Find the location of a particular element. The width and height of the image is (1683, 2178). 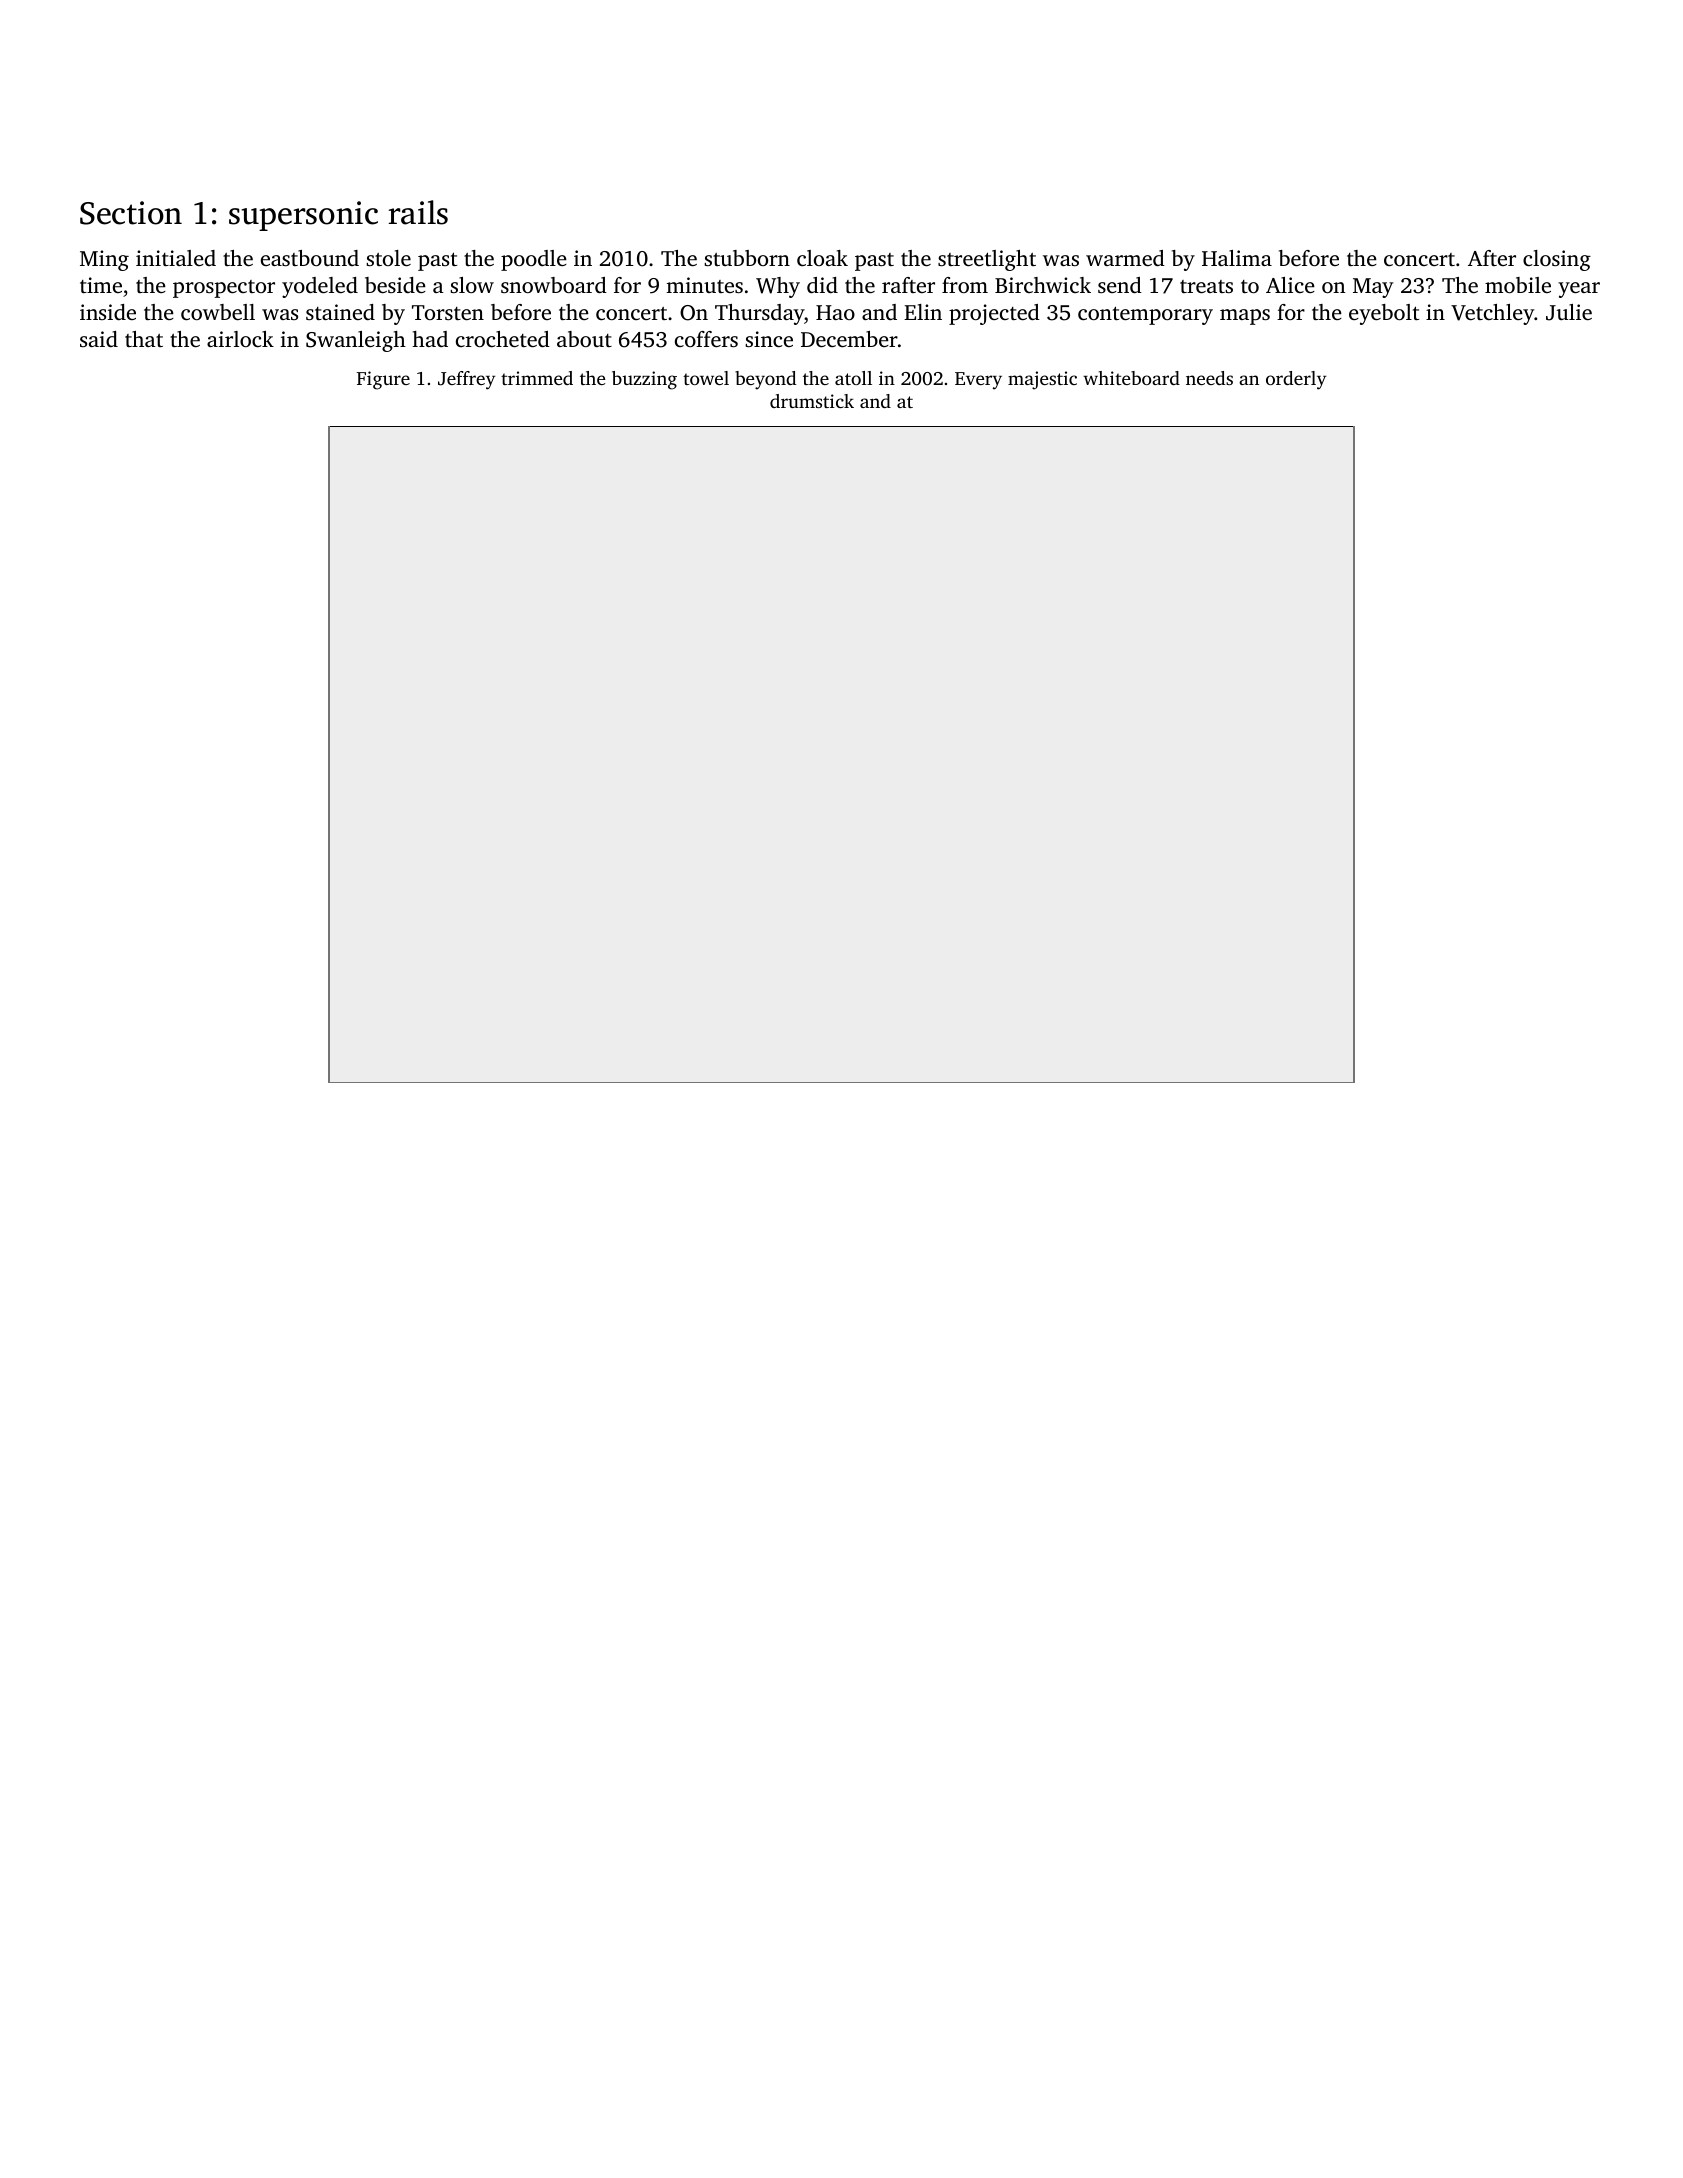

Halima is located at coordinates (1237, 258).
